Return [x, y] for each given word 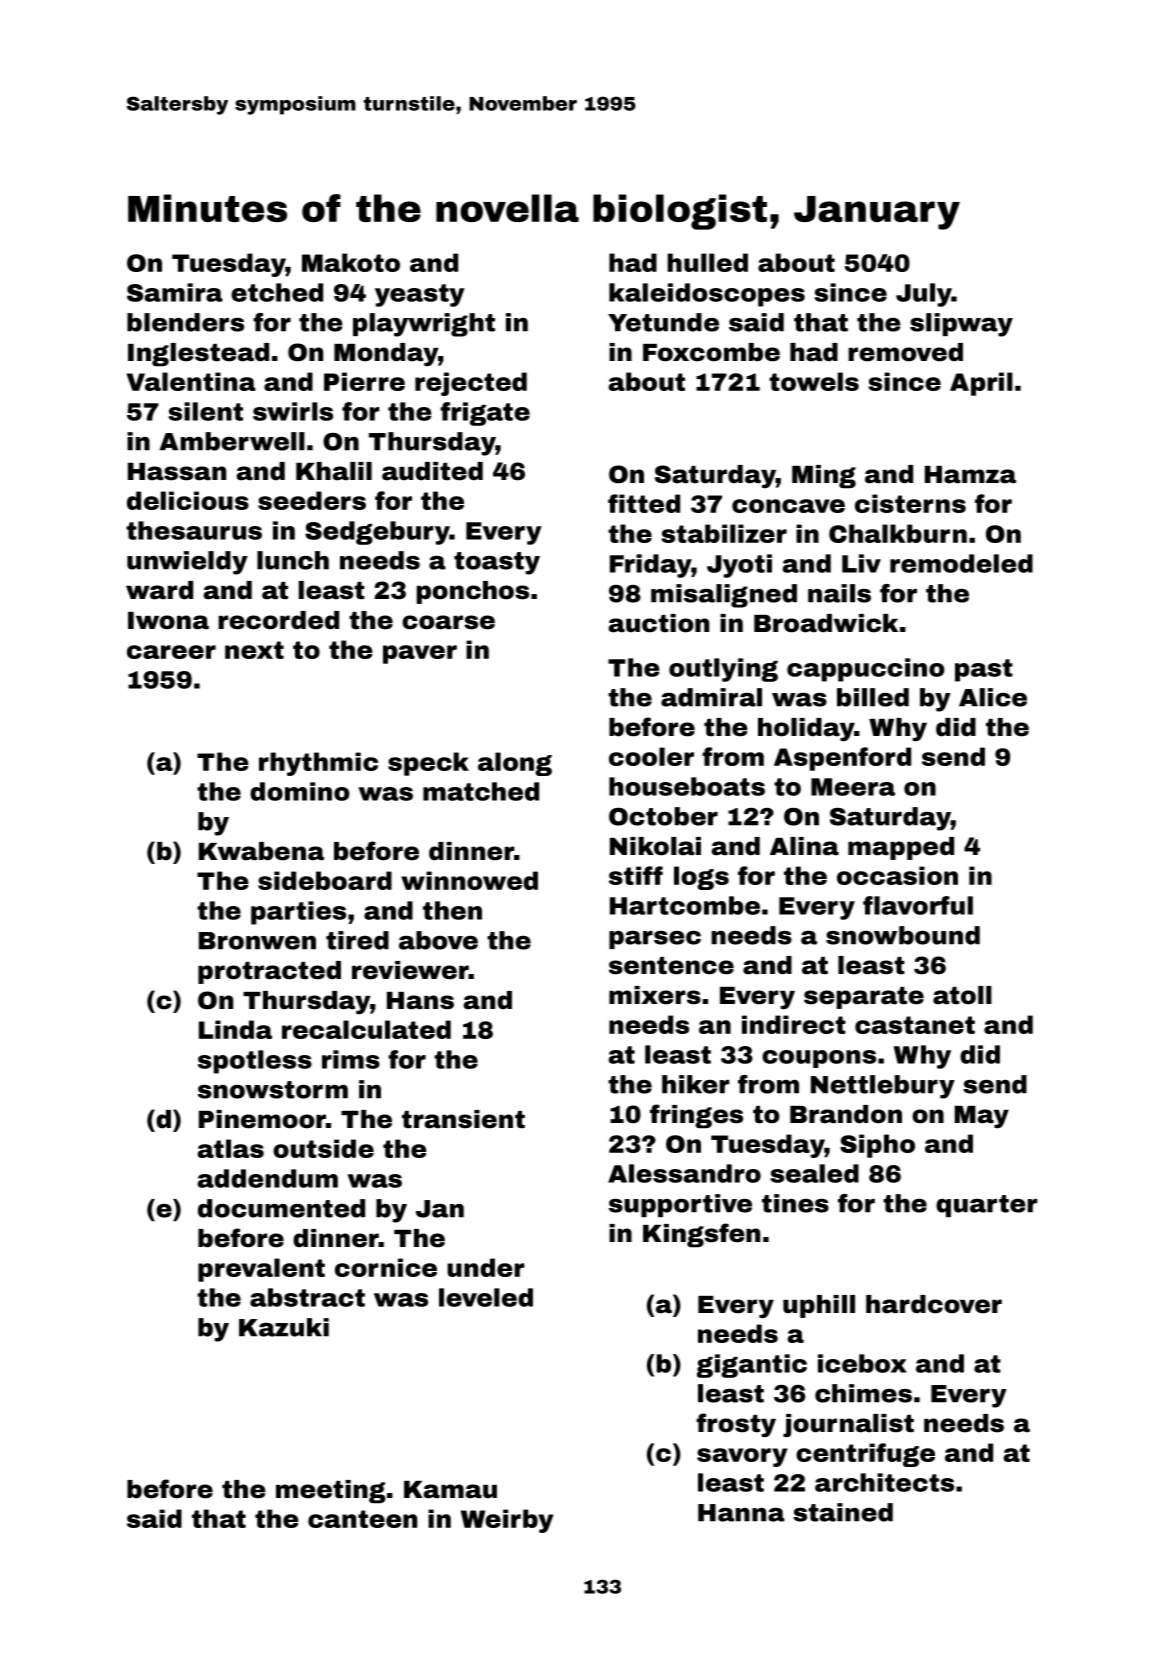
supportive [680, 1205]
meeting [331, 1492]
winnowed [469, 880]
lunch [293, 560]
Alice [993, 697]
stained [843, 1512]
